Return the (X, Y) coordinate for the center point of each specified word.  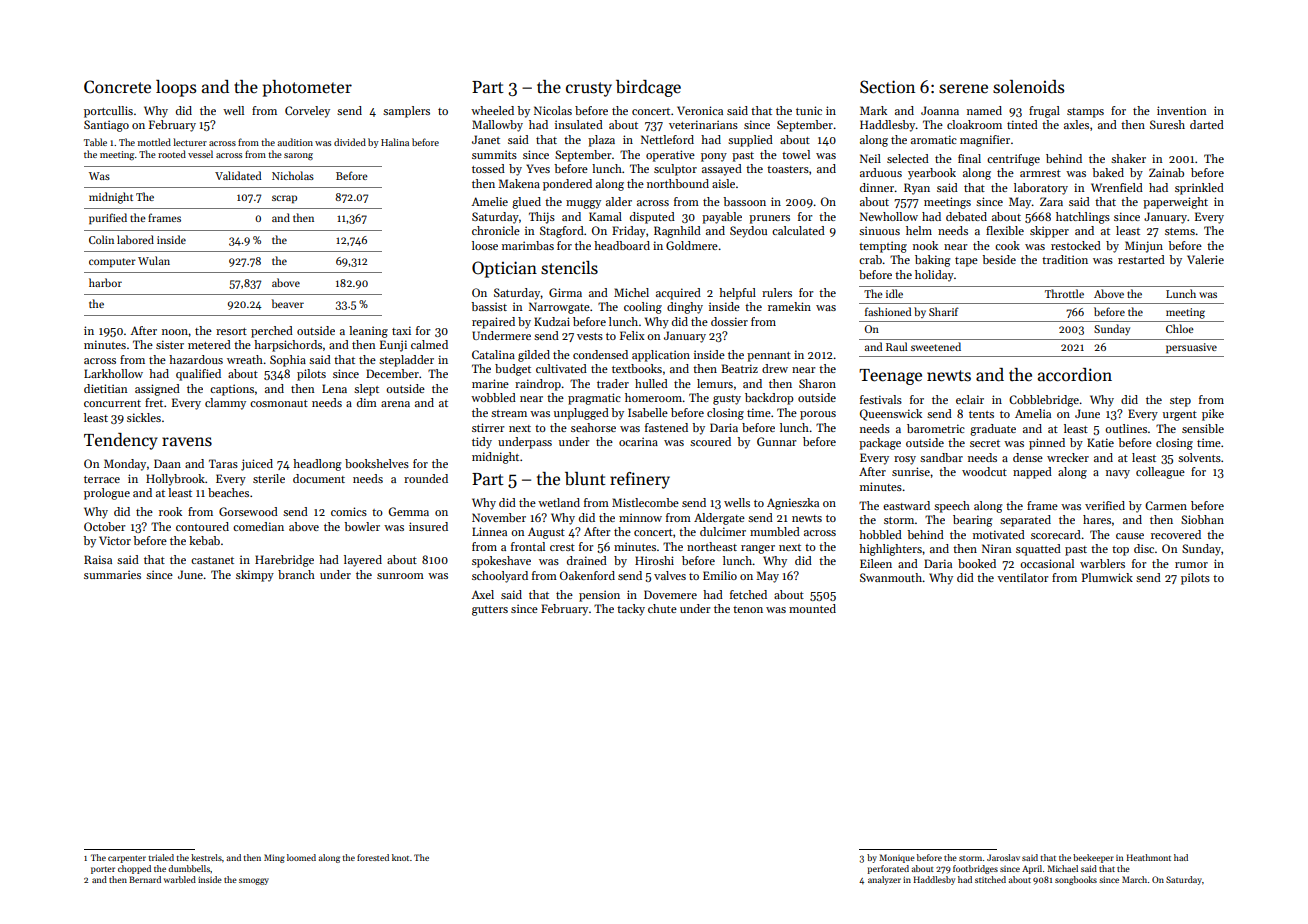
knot (400, 857)
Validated (238, 175)
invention (1182, 110)
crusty (589, 89)
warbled (180, 879)
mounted (812, 608)
